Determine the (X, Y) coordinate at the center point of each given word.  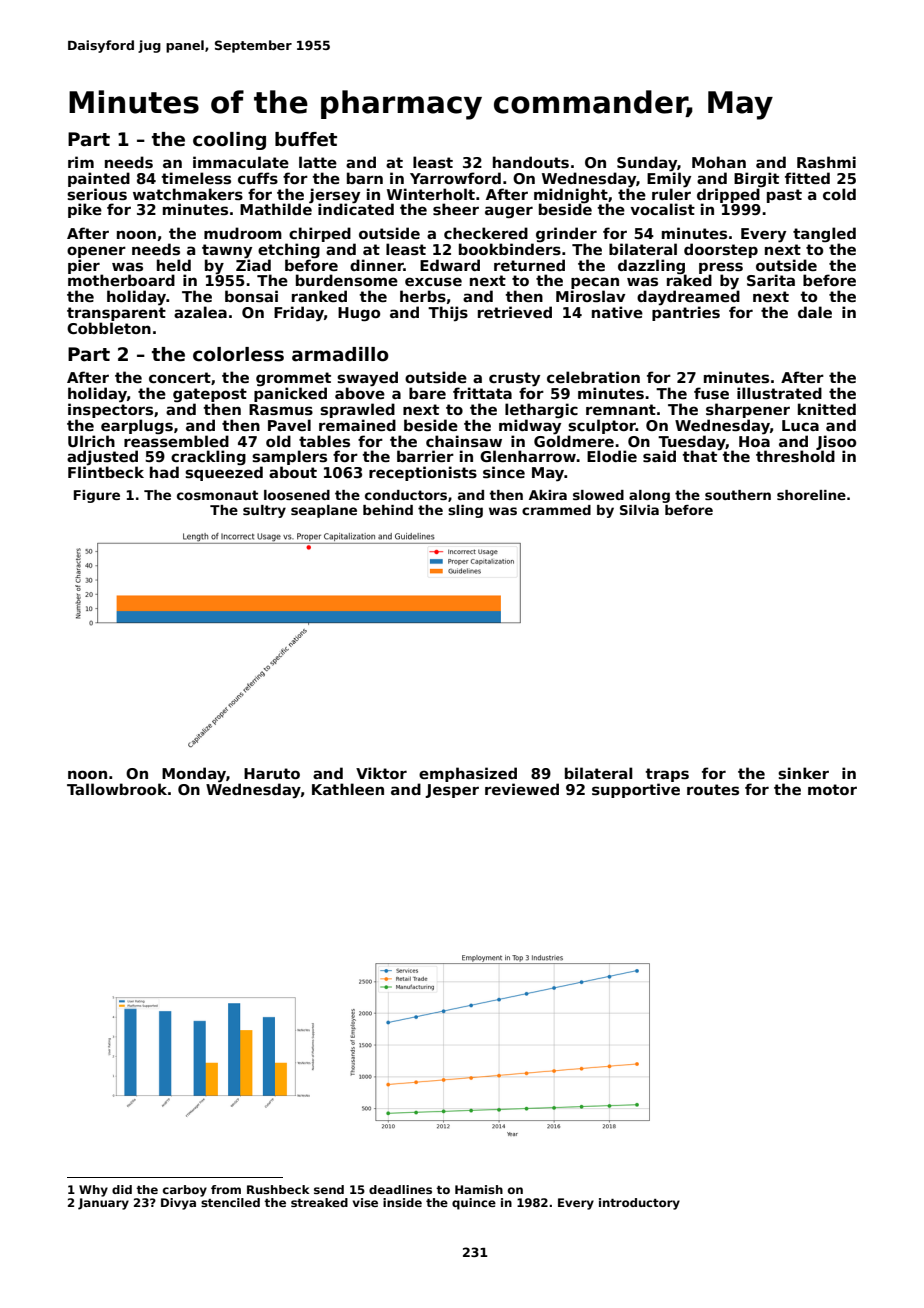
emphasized (468, 774)
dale (815, 312)
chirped (320, 234)
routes (713, 789)
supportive (636, 790)
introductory (639, 1204)
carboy (185, 1191)
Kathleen (348, 789)
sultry (264, 511)
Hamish (479, 1189)
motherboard (121, 280)
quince (474, 1204)
